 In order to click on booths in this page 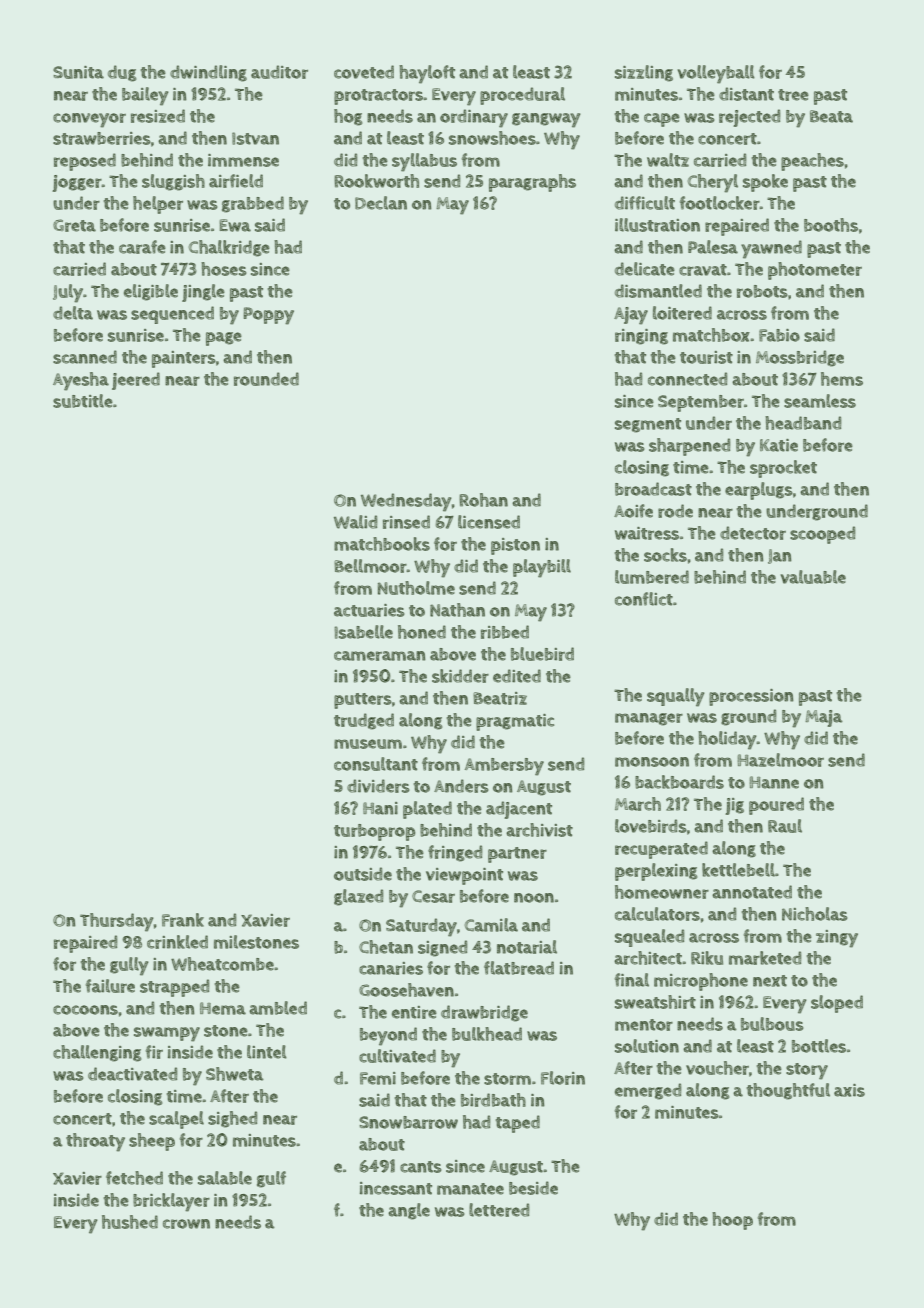, I will do `click(831, 225)`.
